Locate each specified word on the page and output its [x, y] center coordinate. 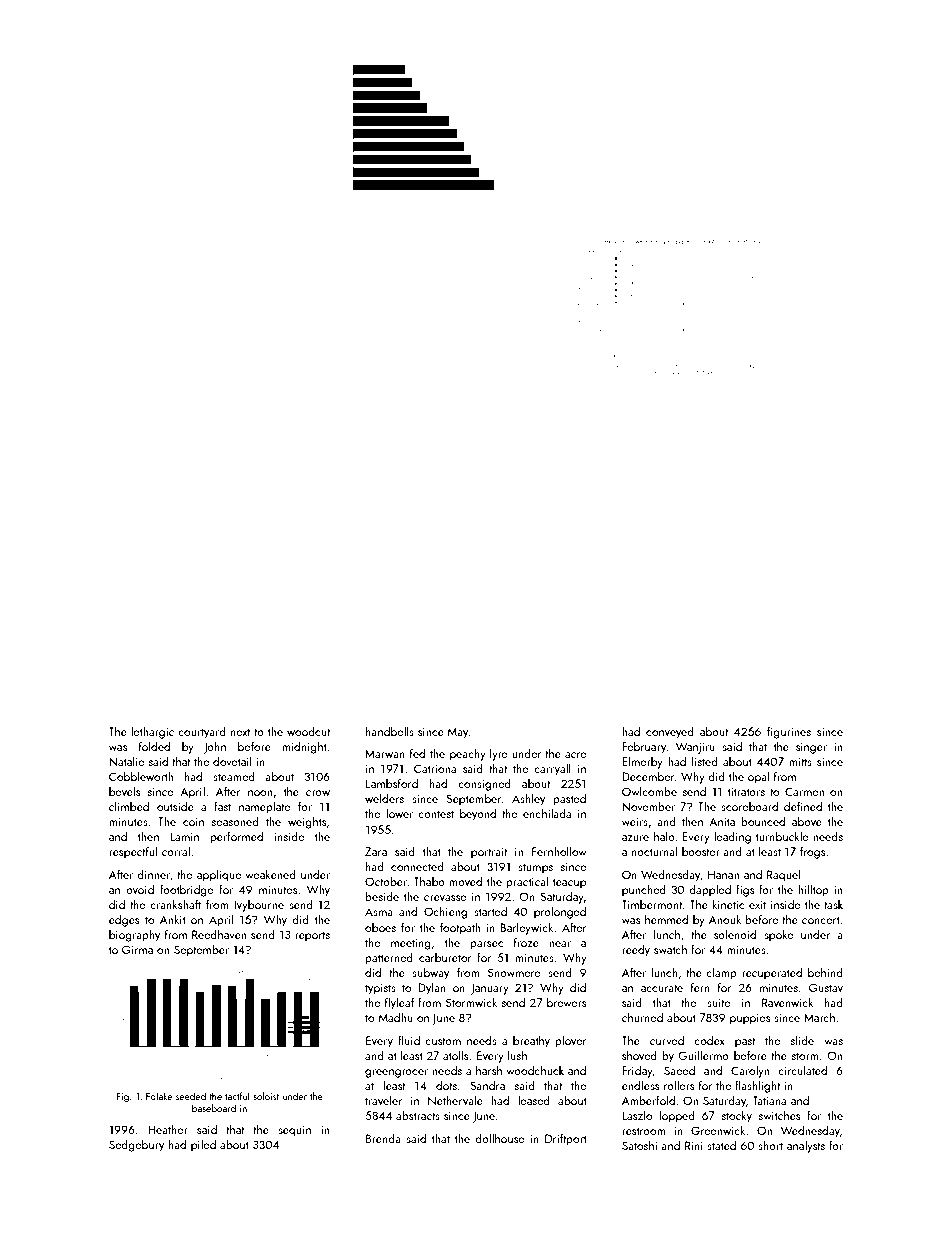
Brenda [383, 1138]
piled [203, 1145]
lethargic [152, 733]
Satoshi [639, 1145]
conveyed [670, 732]
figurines [789, 732]
